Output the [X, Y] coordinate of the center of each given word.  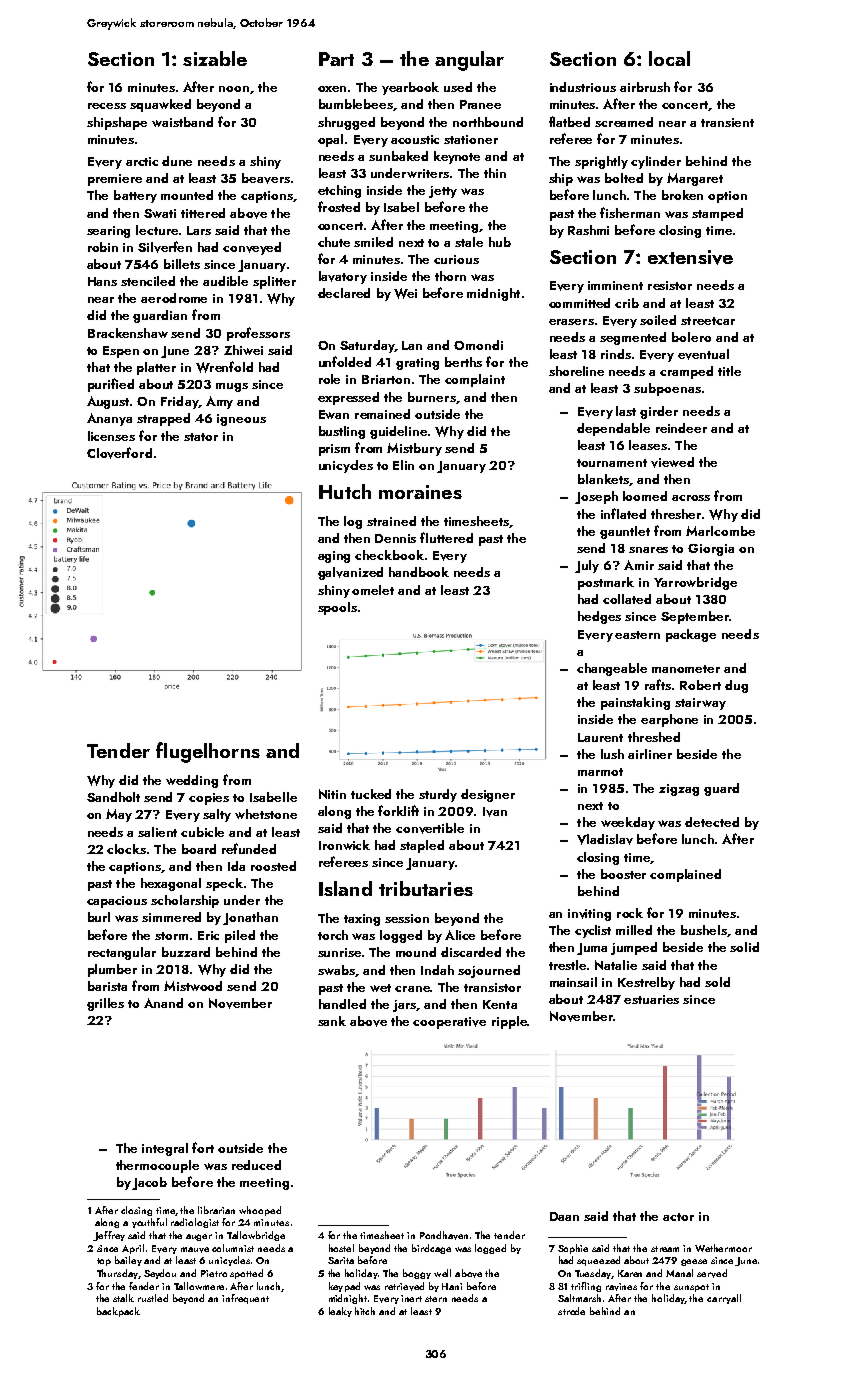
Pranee [480, 104]
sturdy [438, 795]
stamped [717, 214]
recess [107, 106]
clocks [126, 849]
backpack [118, 1312]
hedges [599, 617]
